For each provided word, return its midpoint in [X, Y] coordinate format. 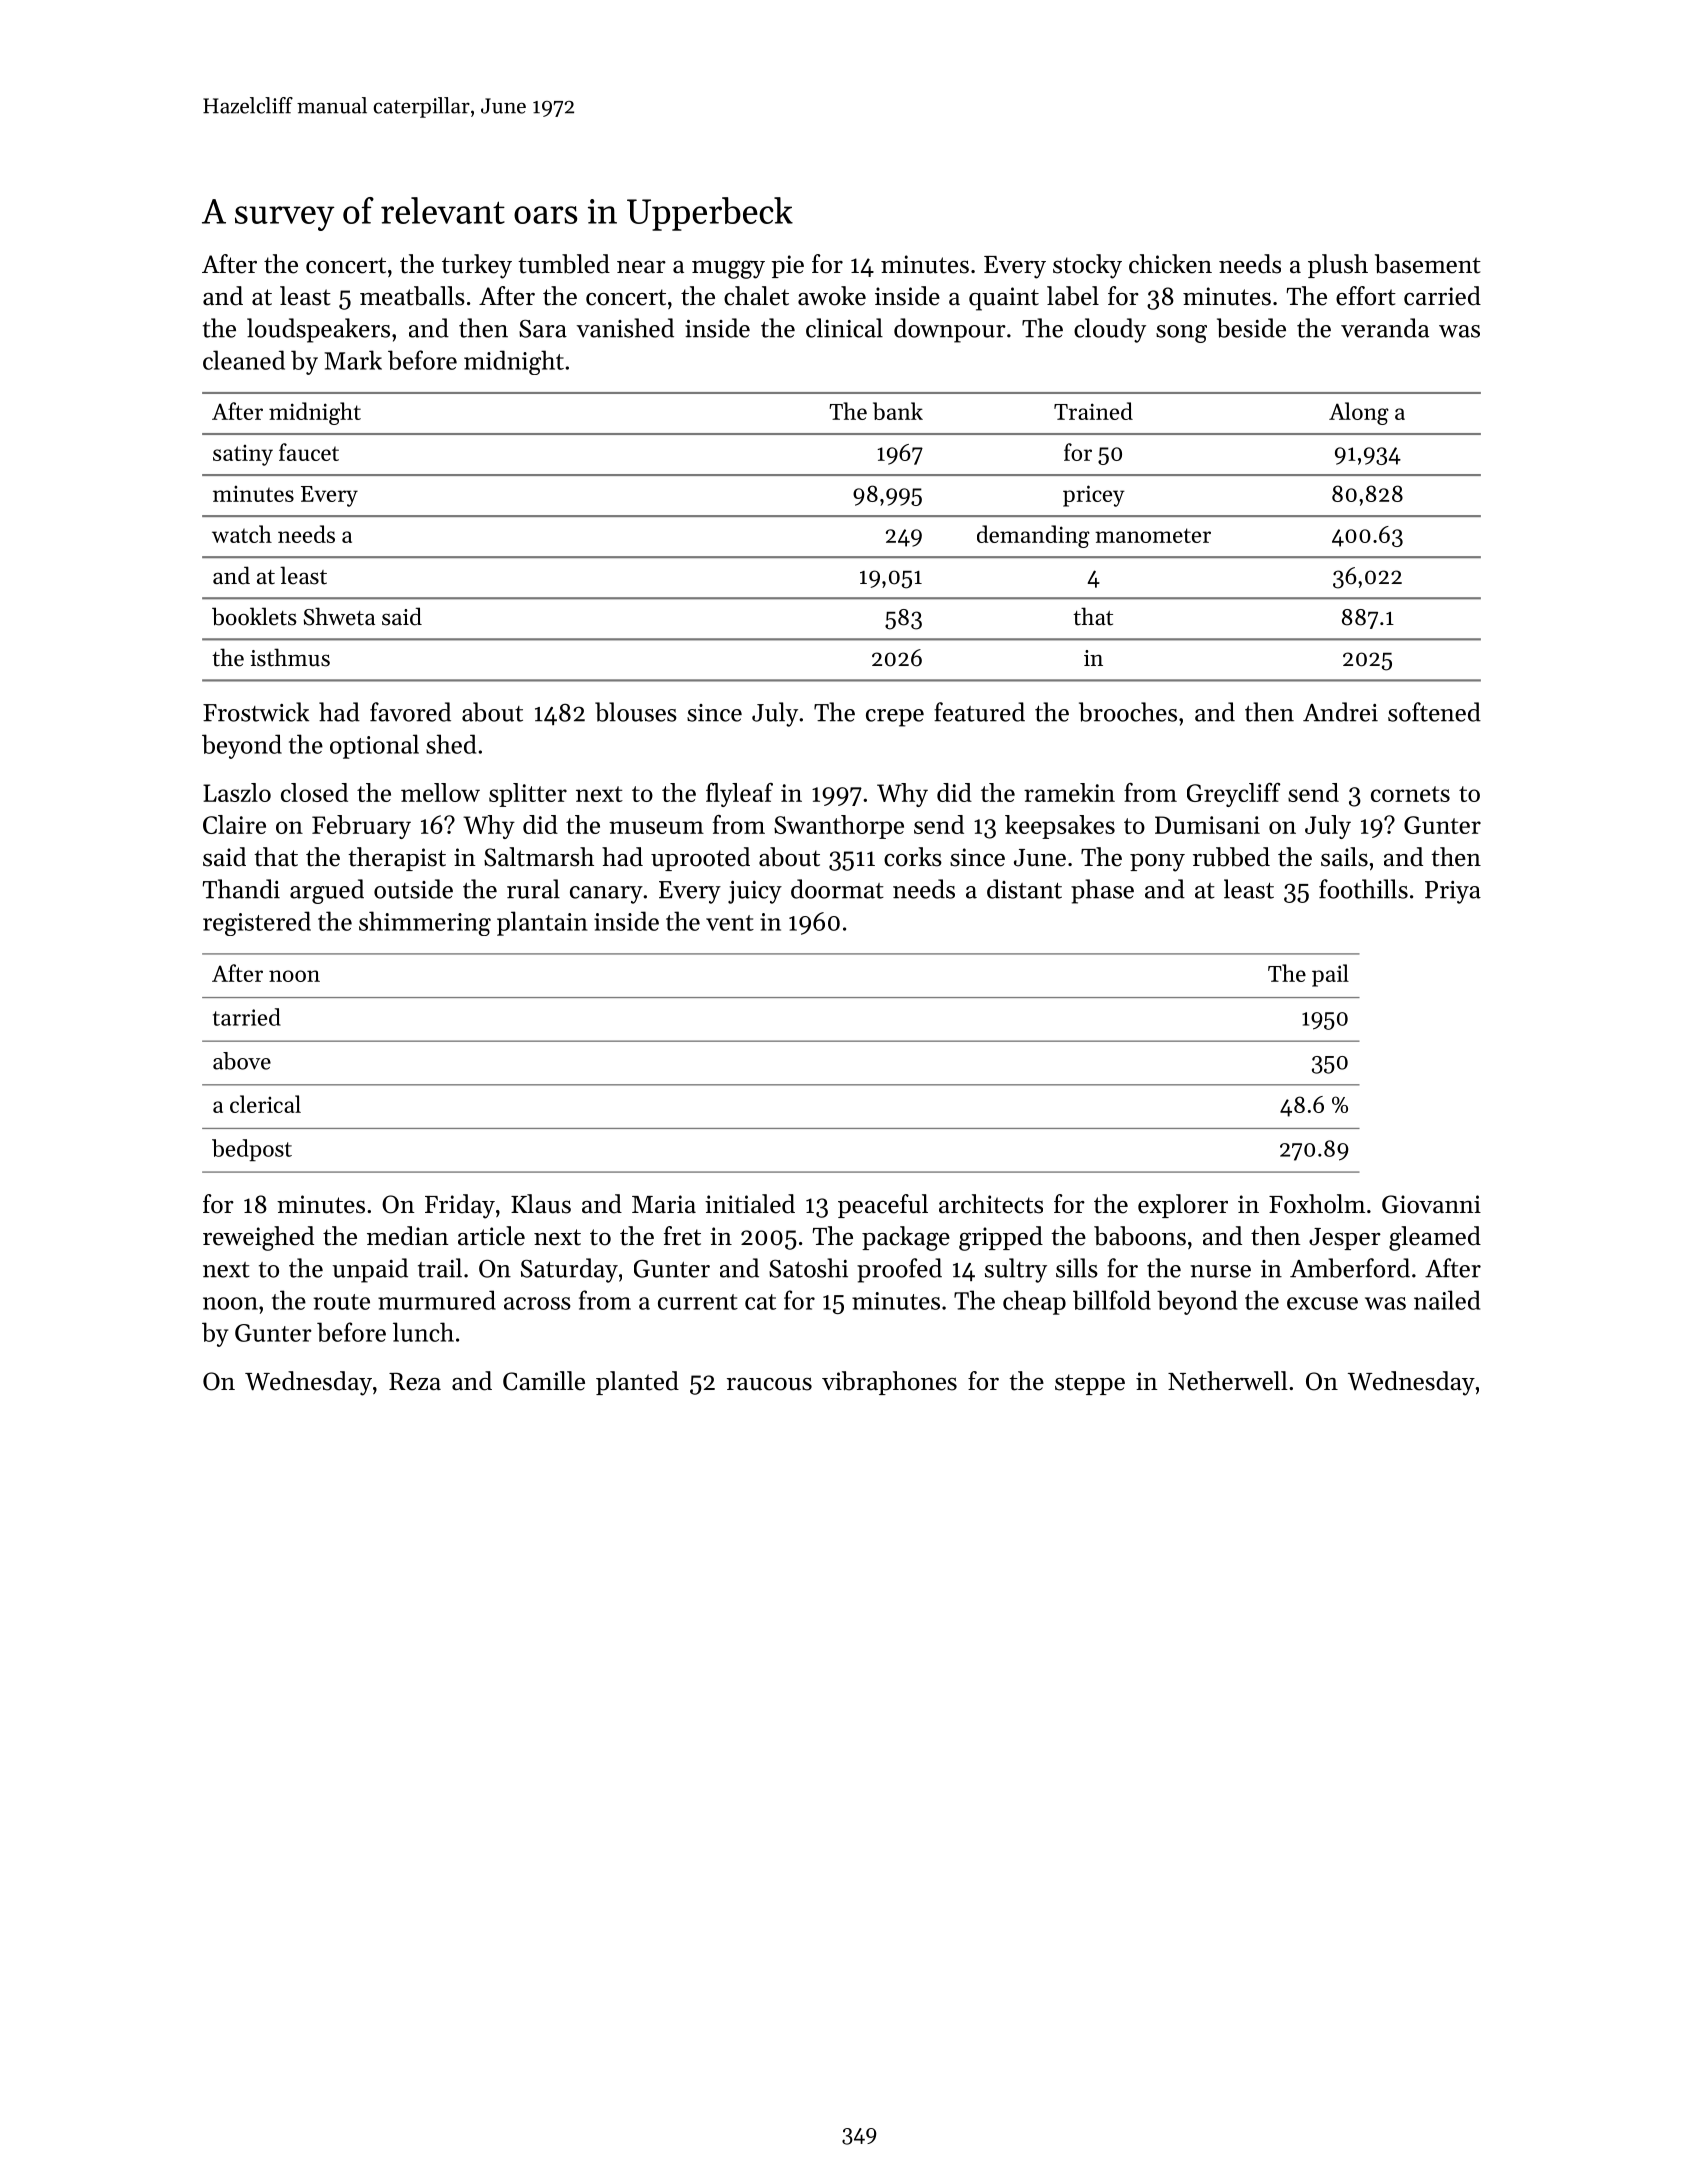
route [341, 1302]
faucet [309, 452]
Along [1359, 413]
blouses [636, 712]
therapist [397, 859]
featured [979, 712]
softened [1434, 712]
